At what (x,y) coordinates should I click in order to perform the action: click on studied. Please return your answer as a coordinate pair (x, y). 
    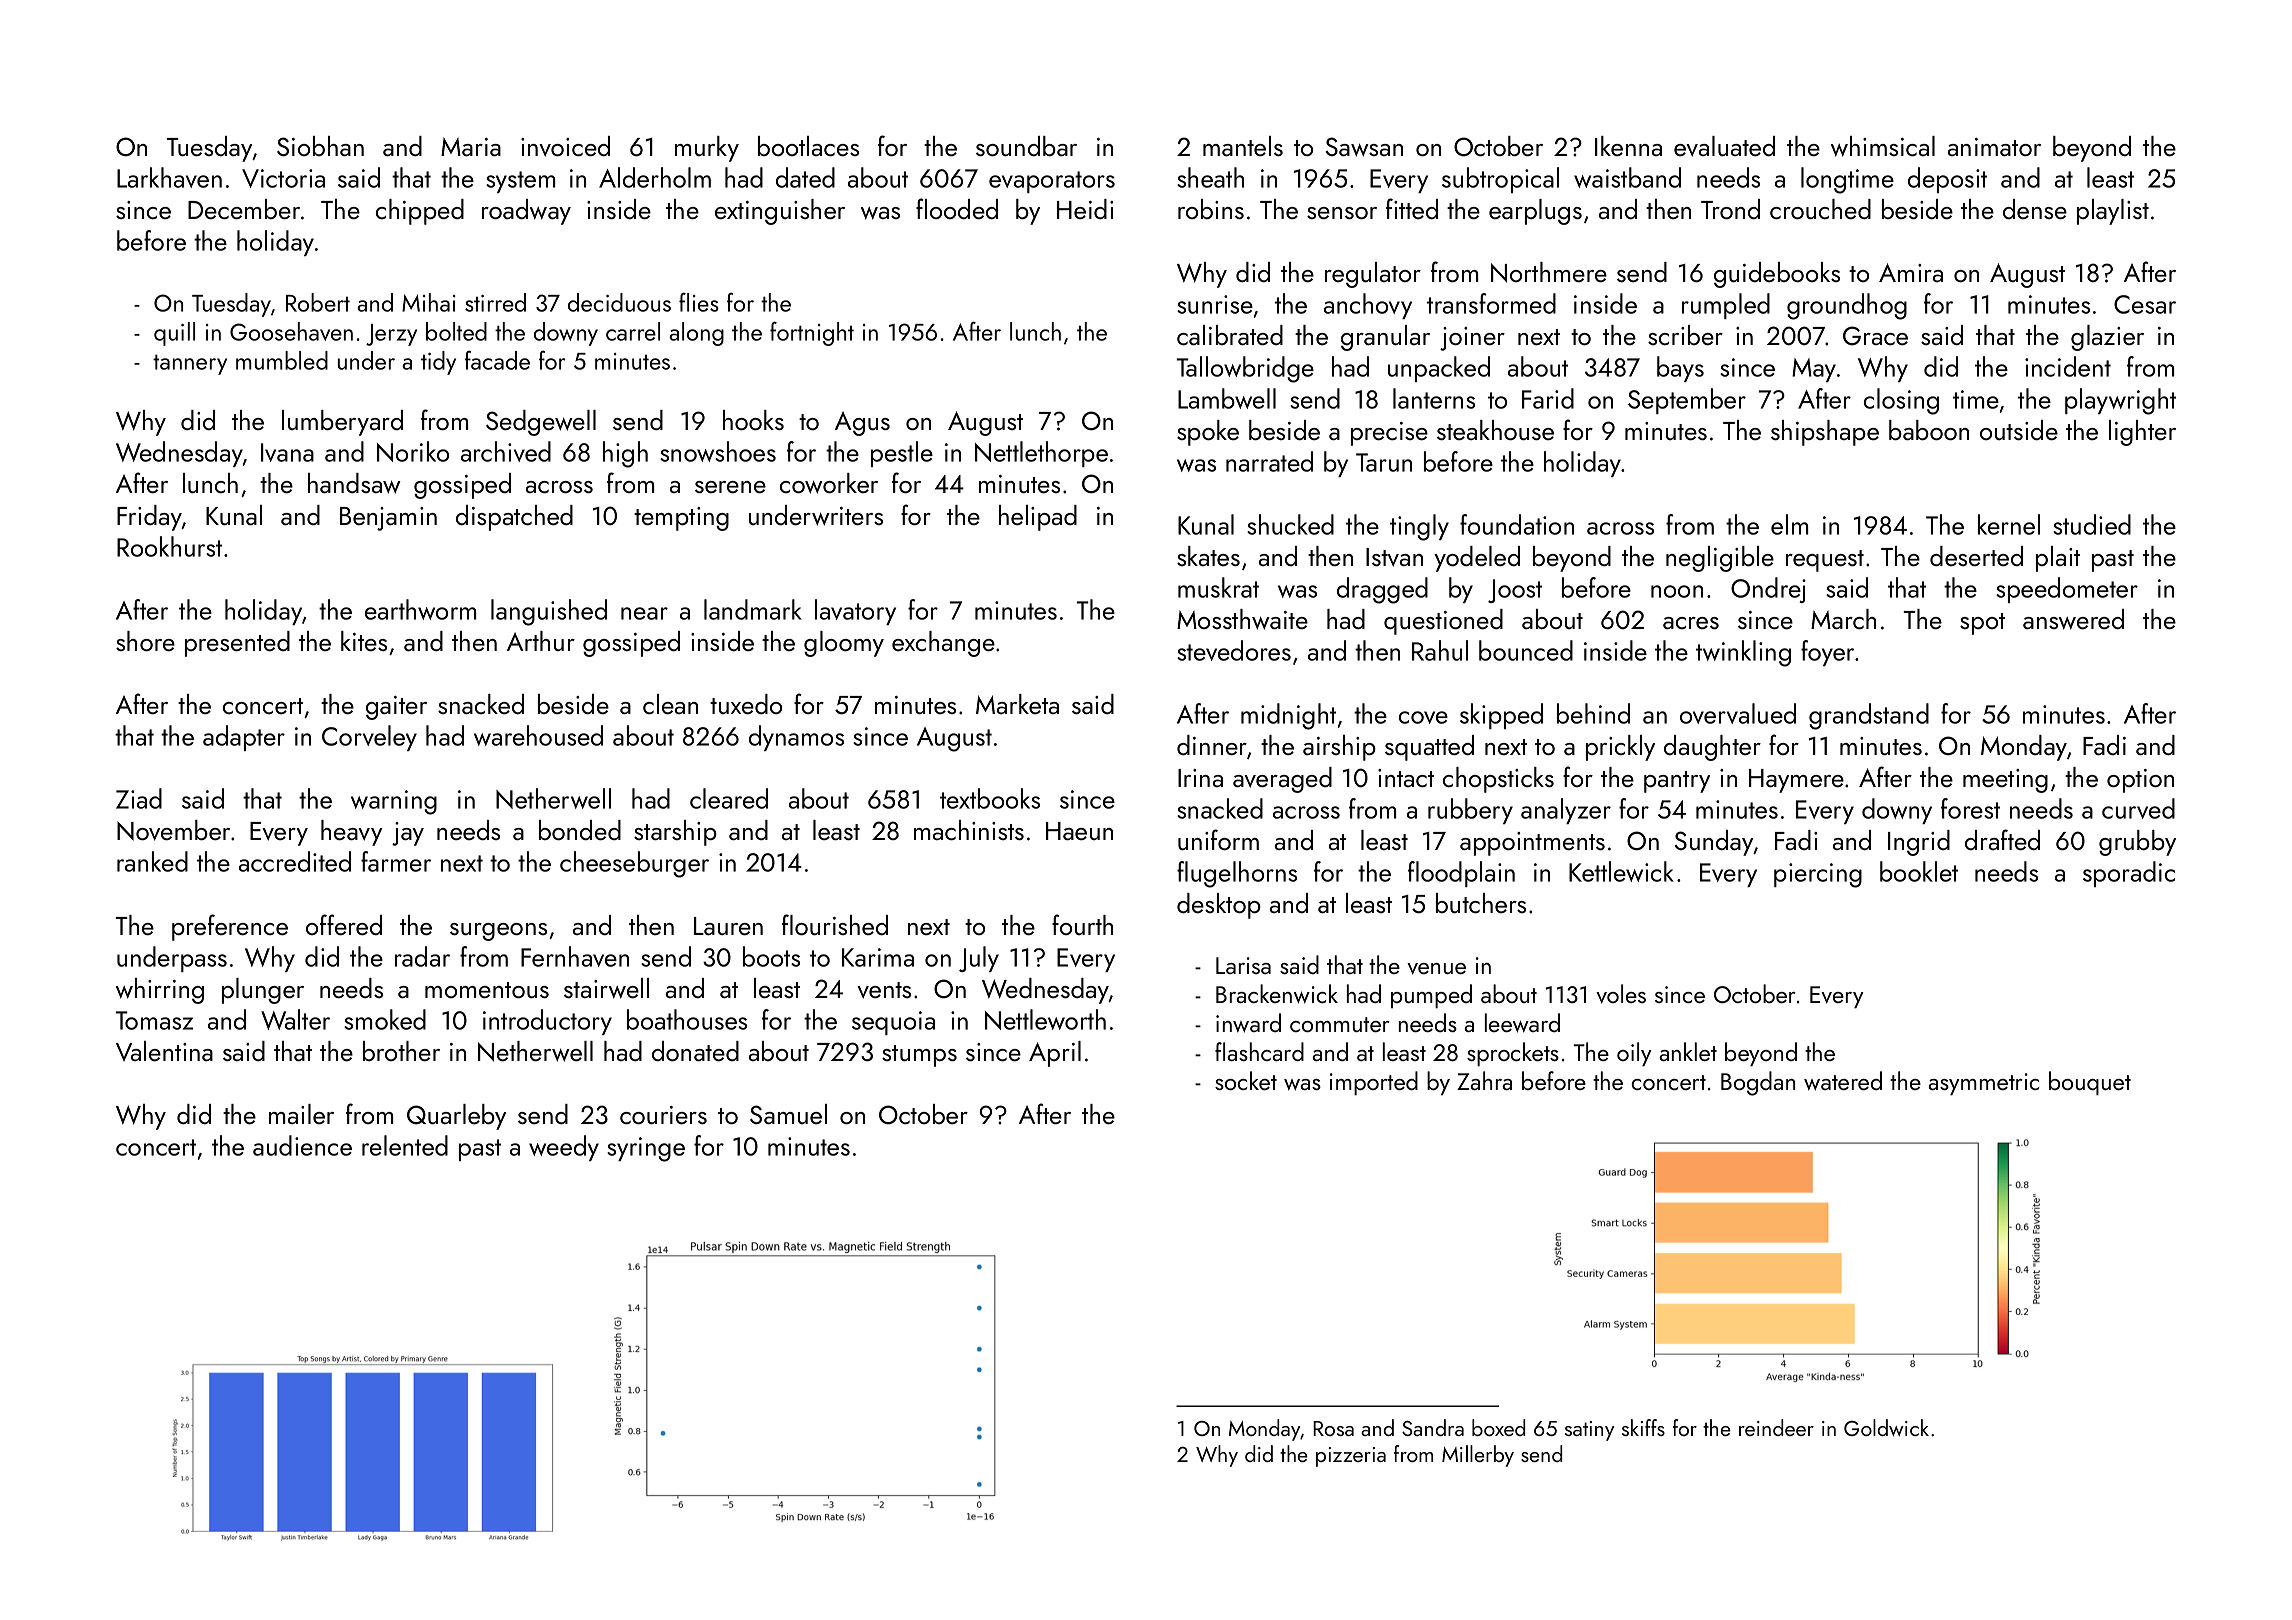
    Looking at the image, I should click on (2092, 524).
